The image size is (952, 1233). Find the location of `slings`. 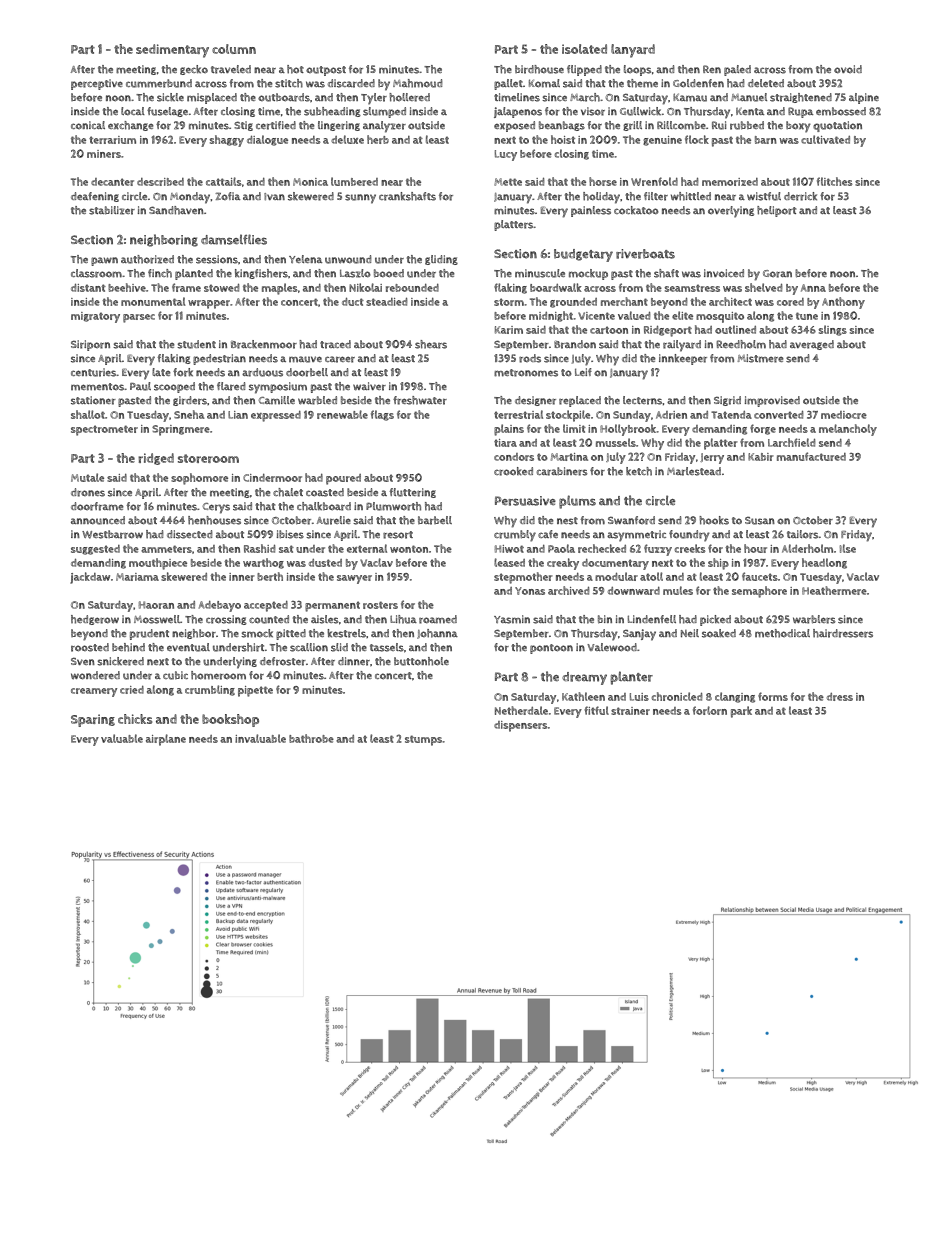

slings is located at coordinates (833, 330).
